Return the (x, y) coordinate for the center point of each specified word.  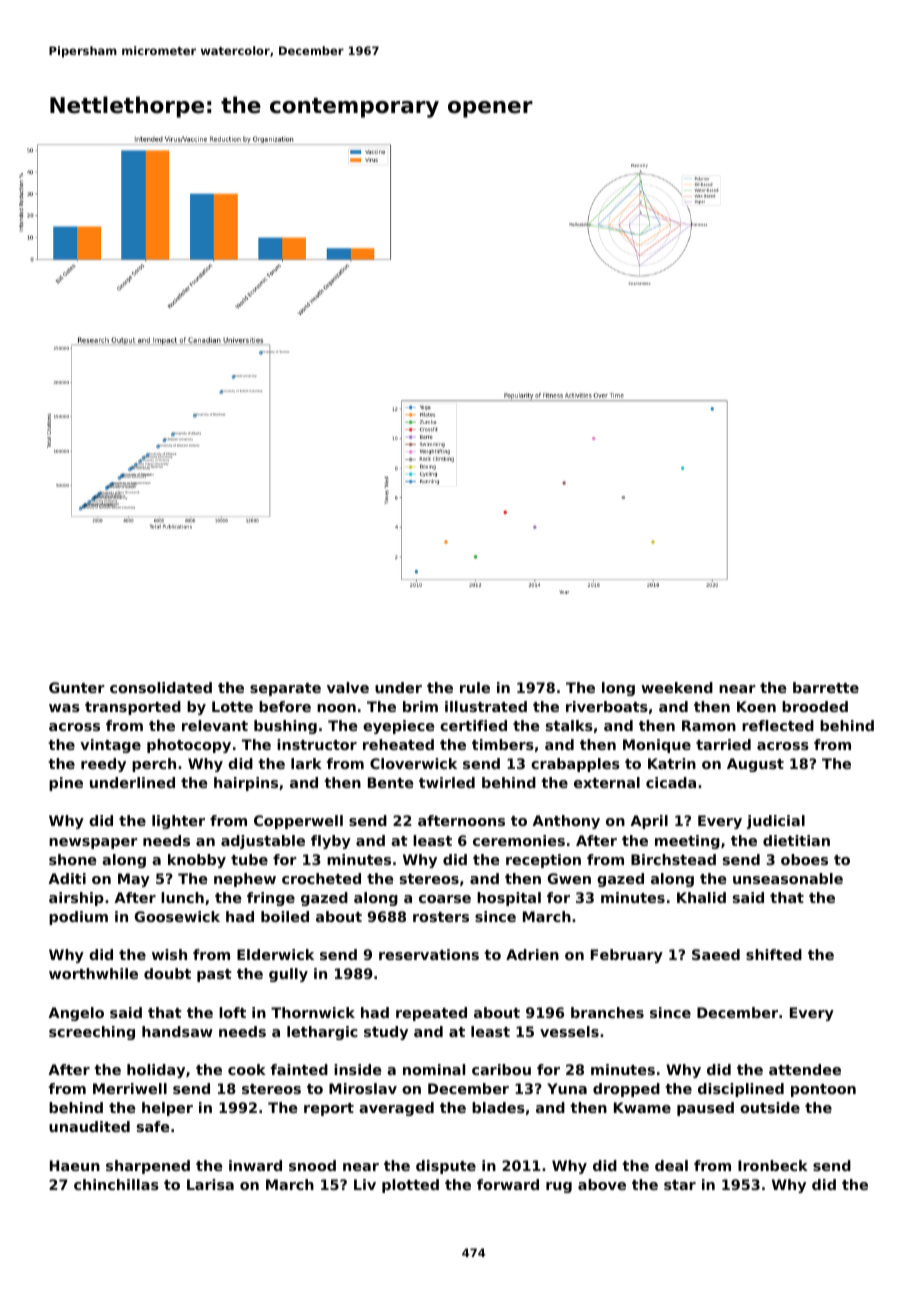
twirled (447, 782)
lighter (178, 822)
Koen (756, 706)
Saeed (716, 954)
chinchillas (116, 1184)
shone (72, 859)
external (607, 782)
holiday (156, 1071)
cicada (671, 782)
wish (169, 954)
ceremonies (519, 840)
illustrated (486, 706)
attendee (805, 1069)
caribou (501, 1069)
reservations (429, 954)
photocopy (189, 746)
